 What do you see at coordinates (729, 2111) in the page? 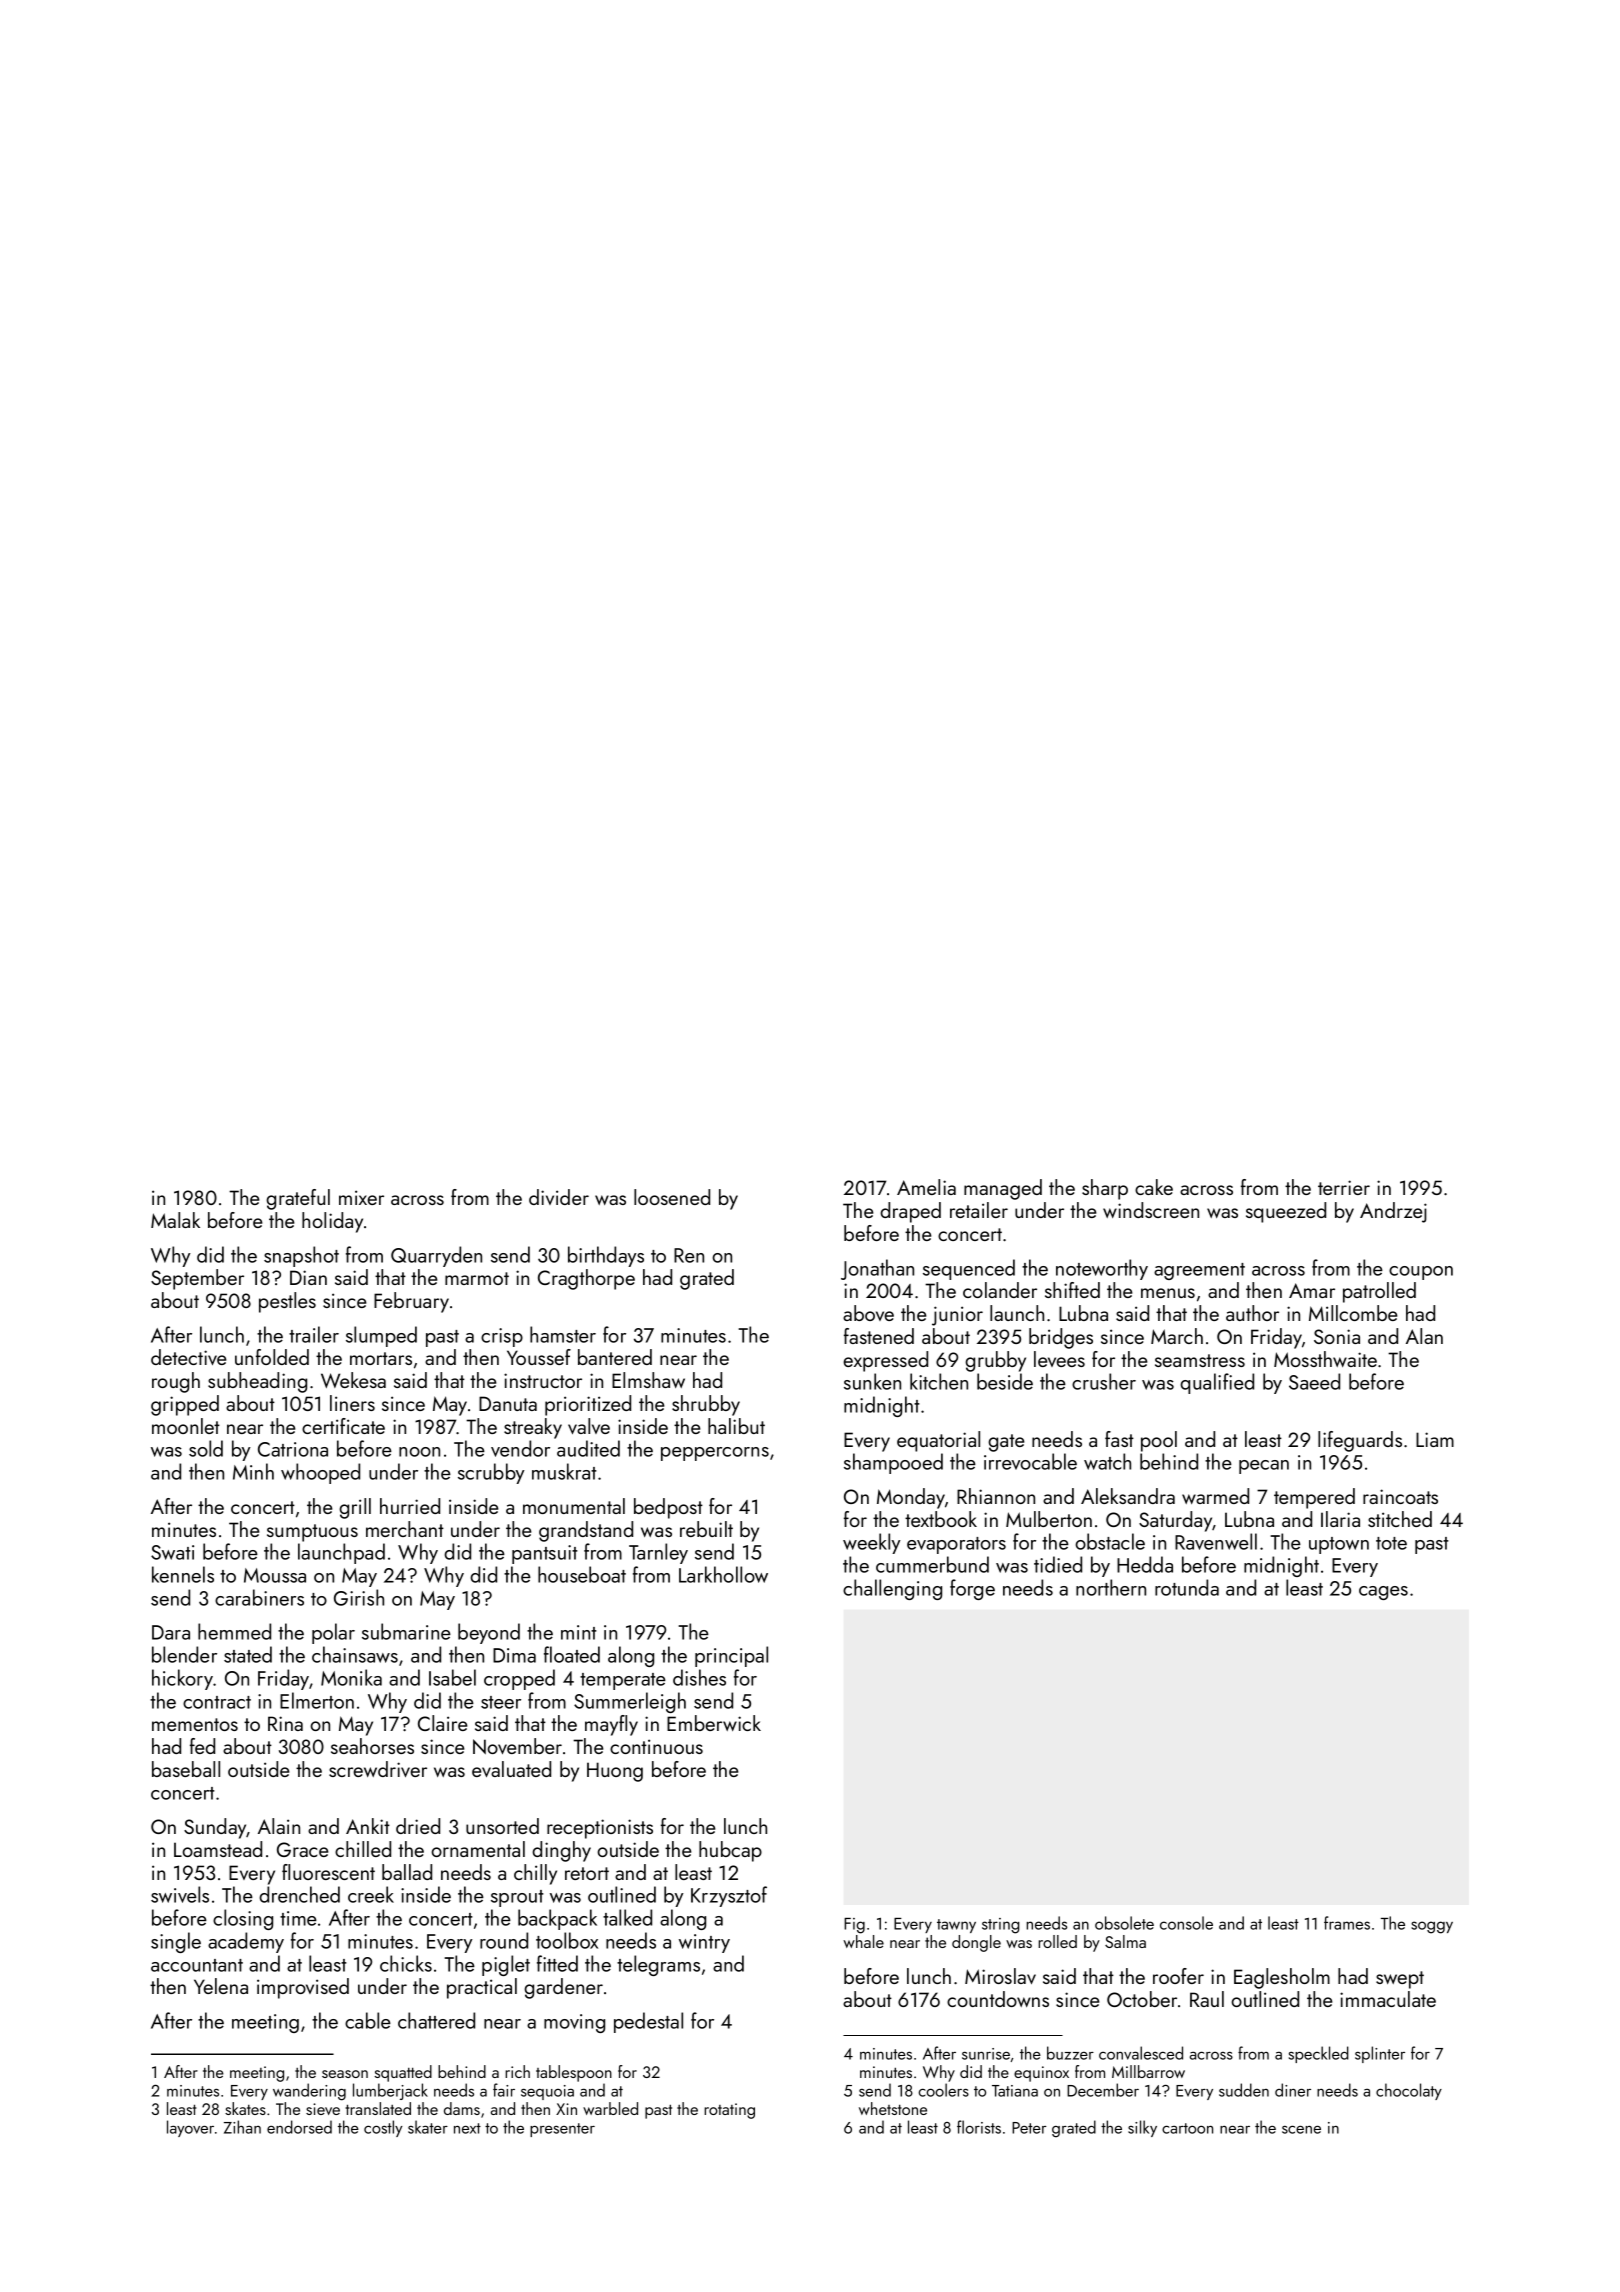
I see `rotating` at bounding box center [729, 2111].
